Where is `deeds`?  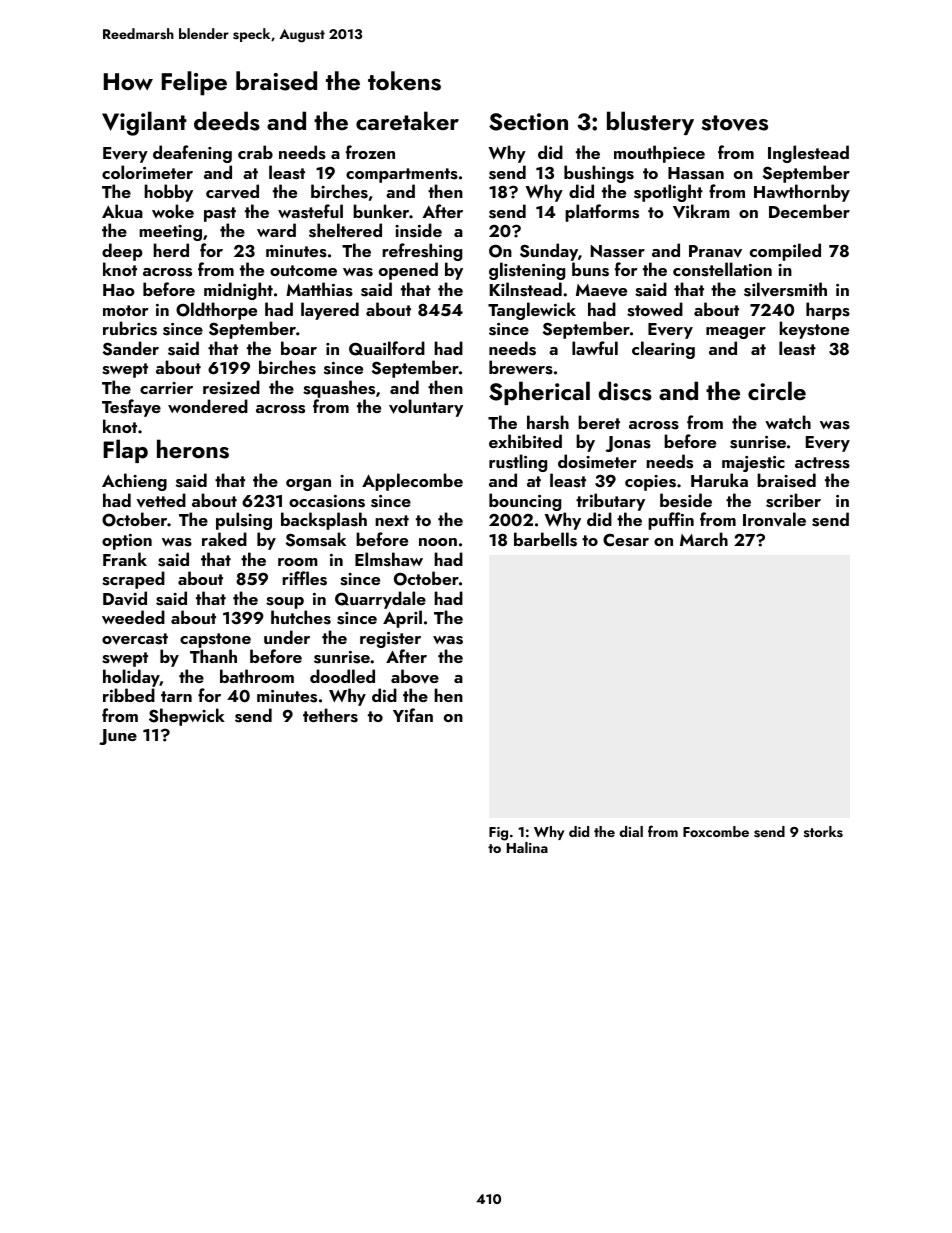 deeds is located at coordinates (227, 121).
